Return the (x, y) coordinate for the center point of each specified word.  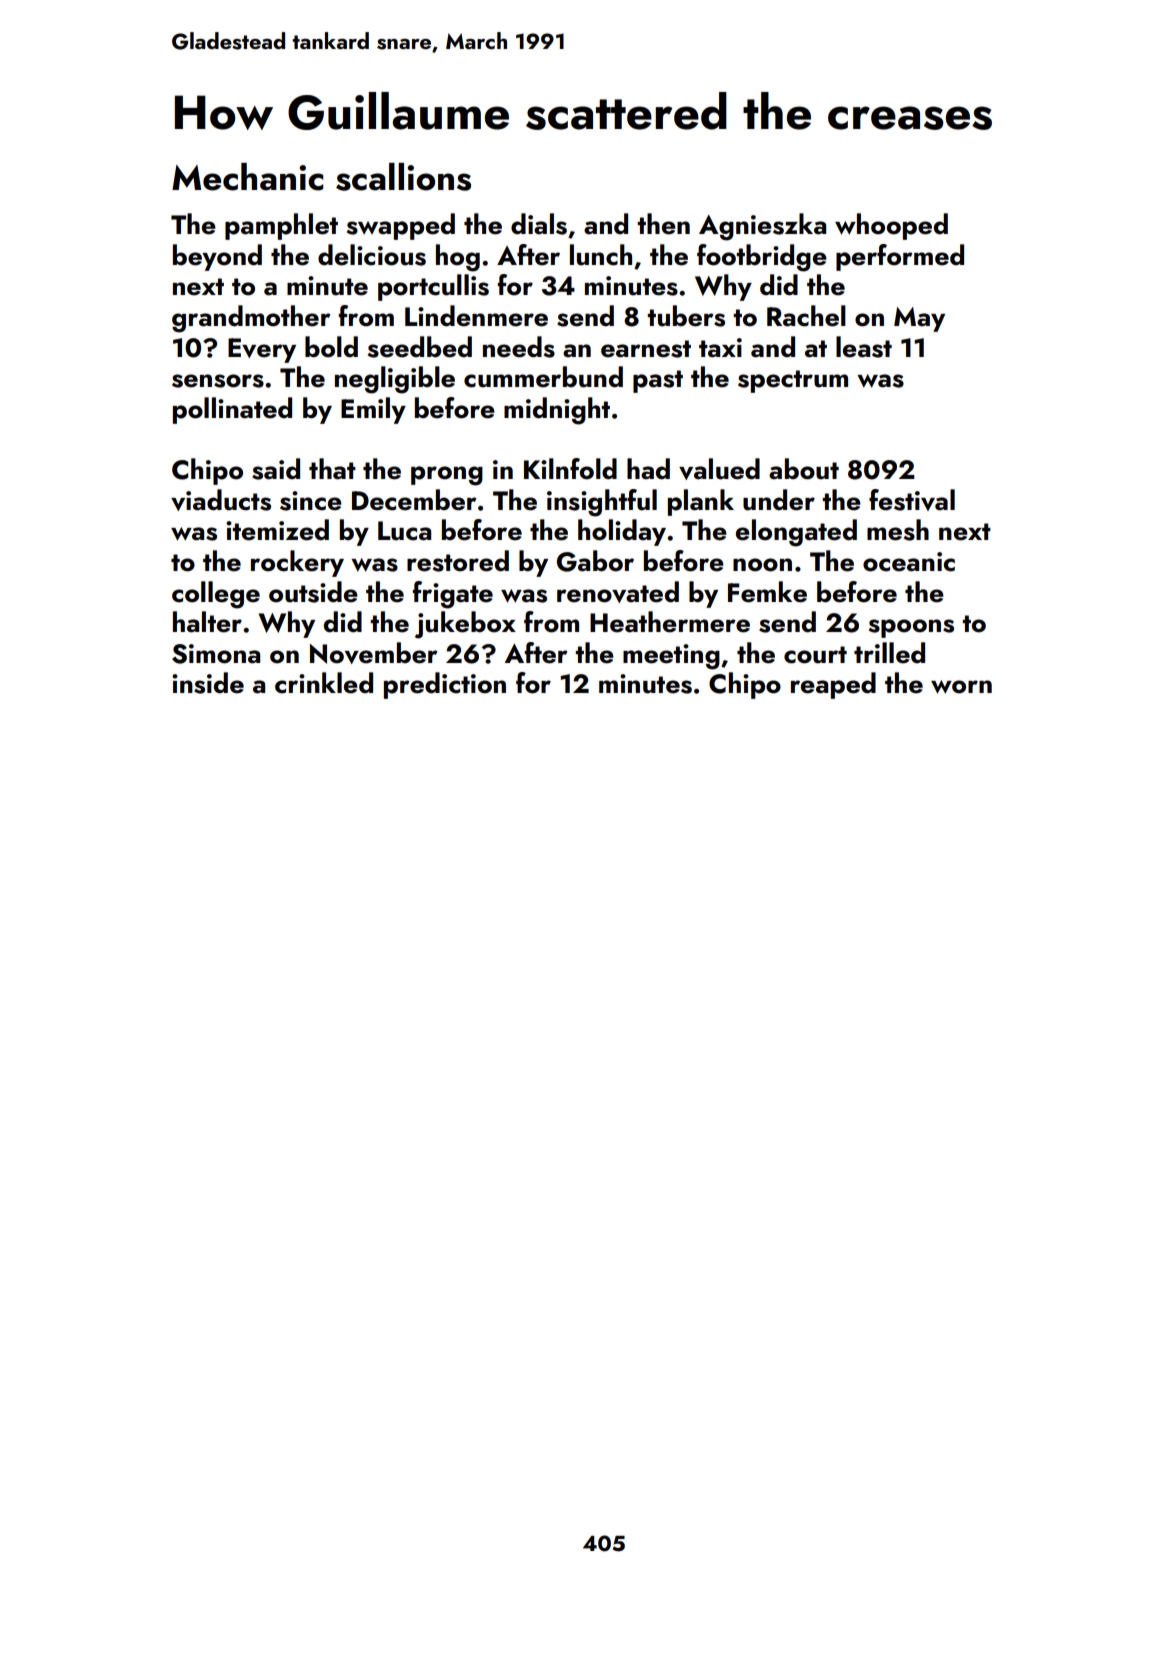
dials (539, 224)
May (919, 319)
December (414, 500)
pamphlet (281, 226)
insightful (602, 503)
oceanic (909, 562)
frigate (452, 595)
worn (961, 687)
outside (313, 592)
